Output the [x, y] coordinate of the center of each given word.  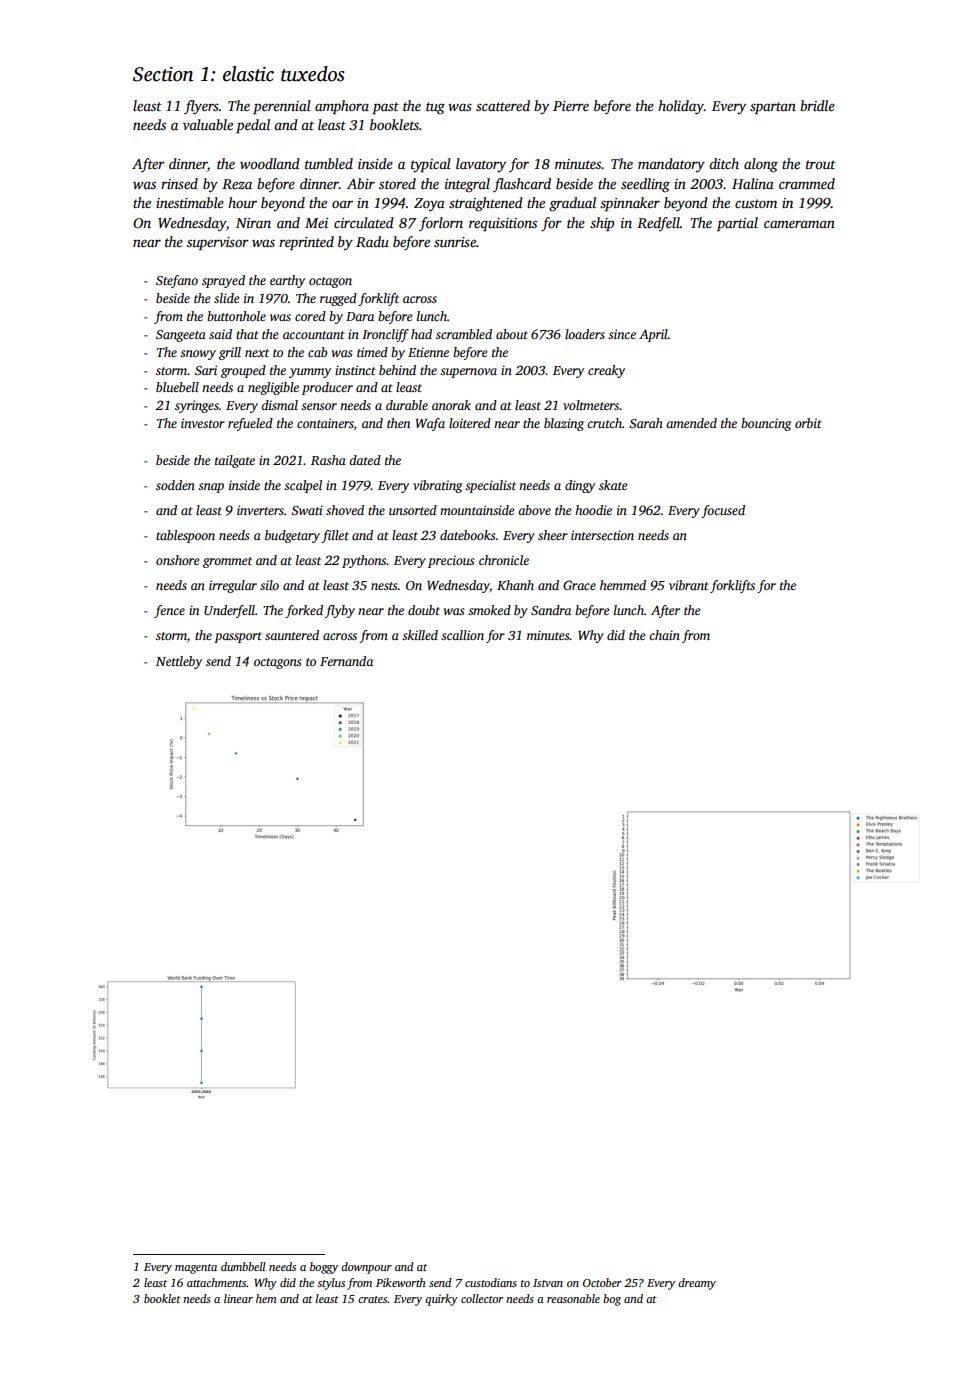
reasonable [573, 1298]
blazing [564, 424]
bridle [817, 105]
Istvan [548, 1283]
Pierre [571, 106]
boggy [324, 1268]
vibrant [689, 585]
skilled [420, 635]
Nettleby [179, 662]
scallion [462, 635]
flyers [201, 107]
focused [723, 511]
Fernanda [346, 661]
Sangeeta [181, 336]
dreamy [697, 1284]
